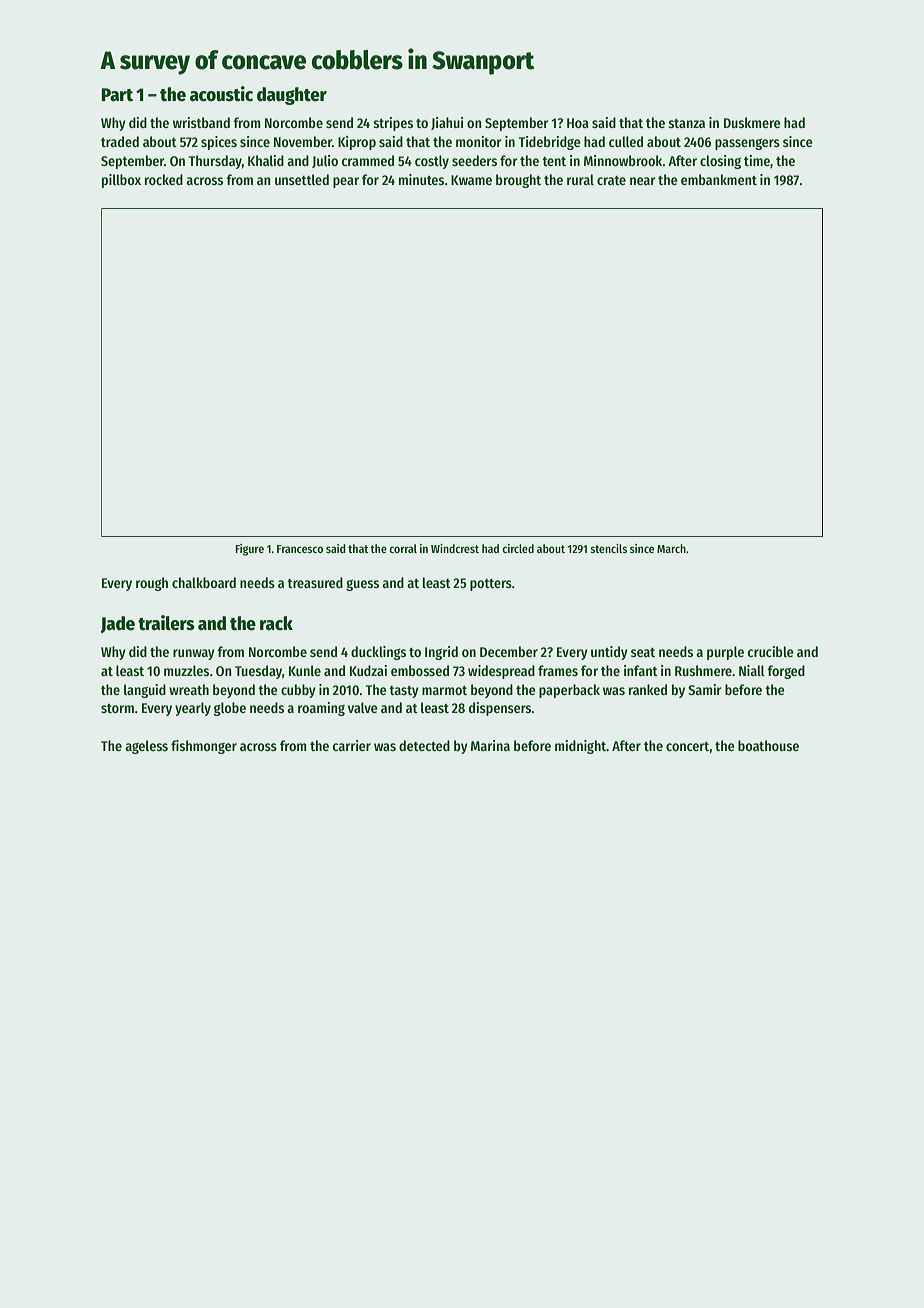 Image resolution: width=924 pixels, height=1308 pixels. Describe the element at coordinates (117, 708) in the page. I see `storm` at that location.
